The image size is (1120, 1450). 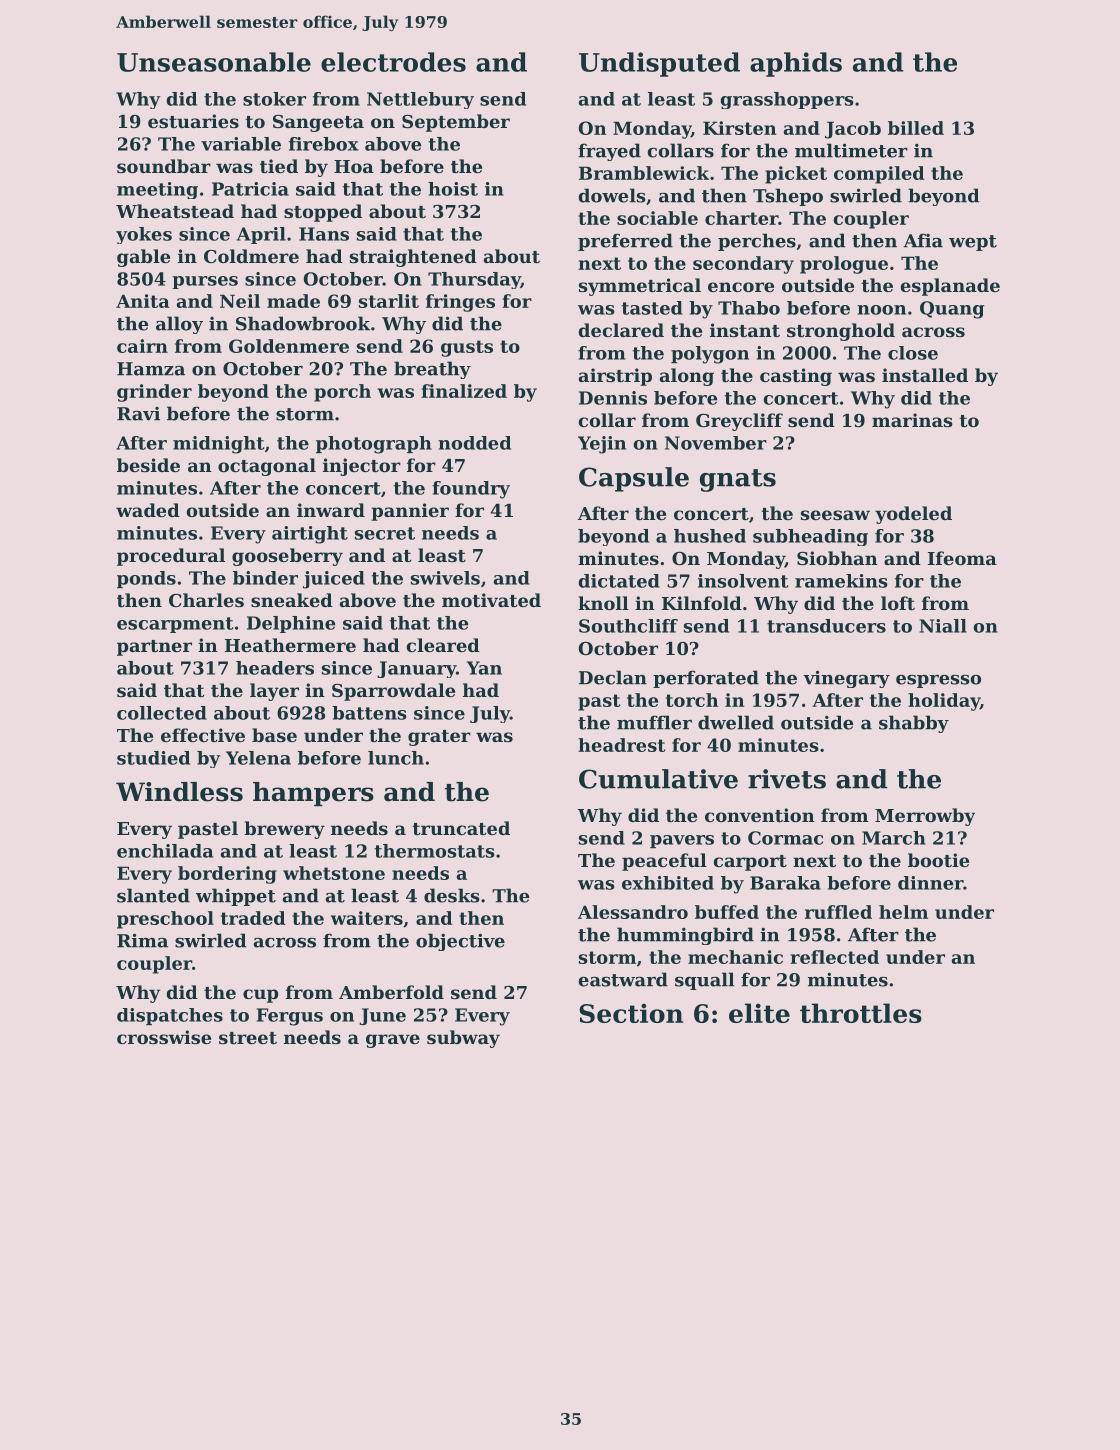 What do you see at coordinates (796, 64) in the image?
I see `aphids` at bounding box center [796, 64].
